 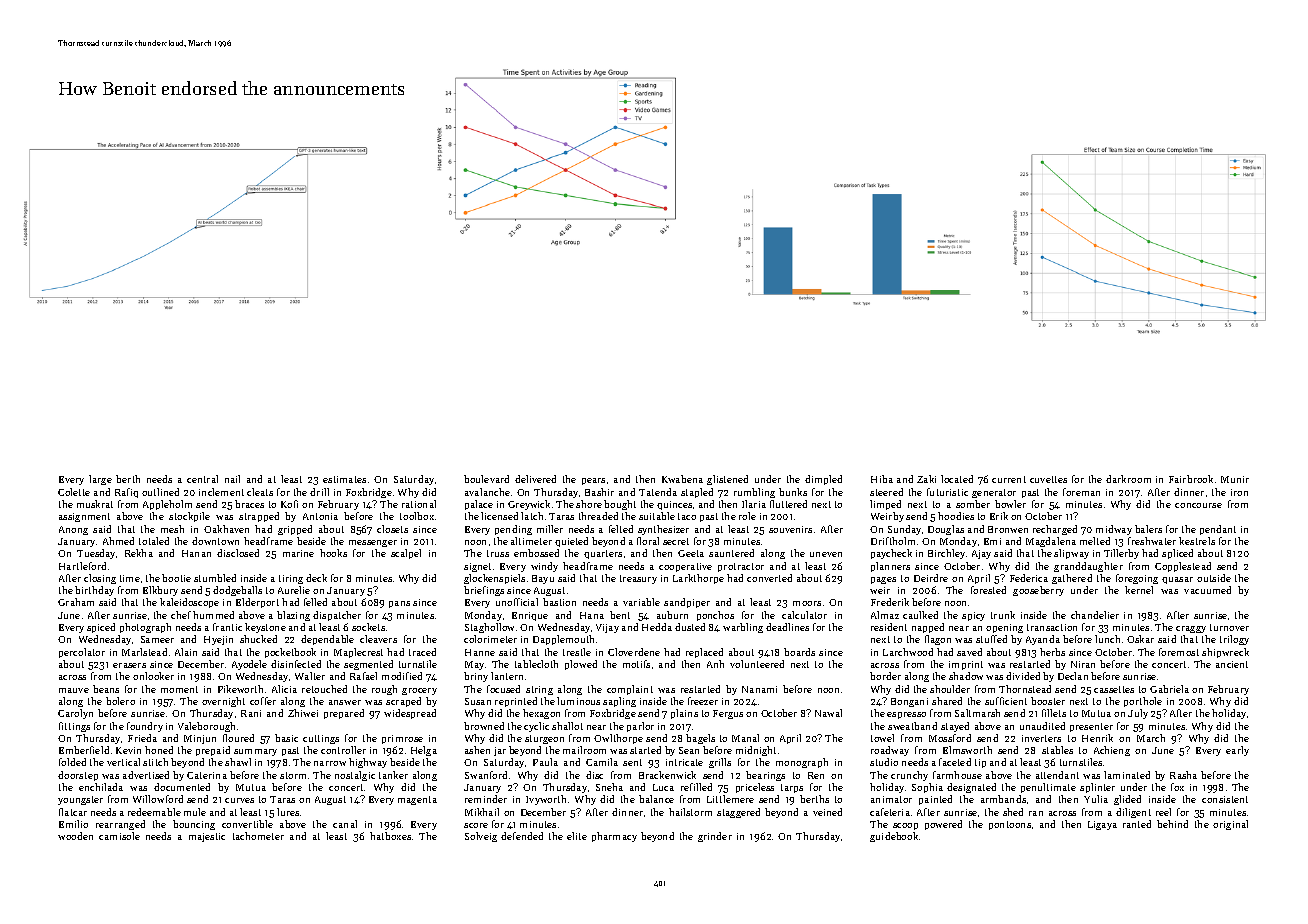 I want to click on Bayu, so click(x=543, y=579).
